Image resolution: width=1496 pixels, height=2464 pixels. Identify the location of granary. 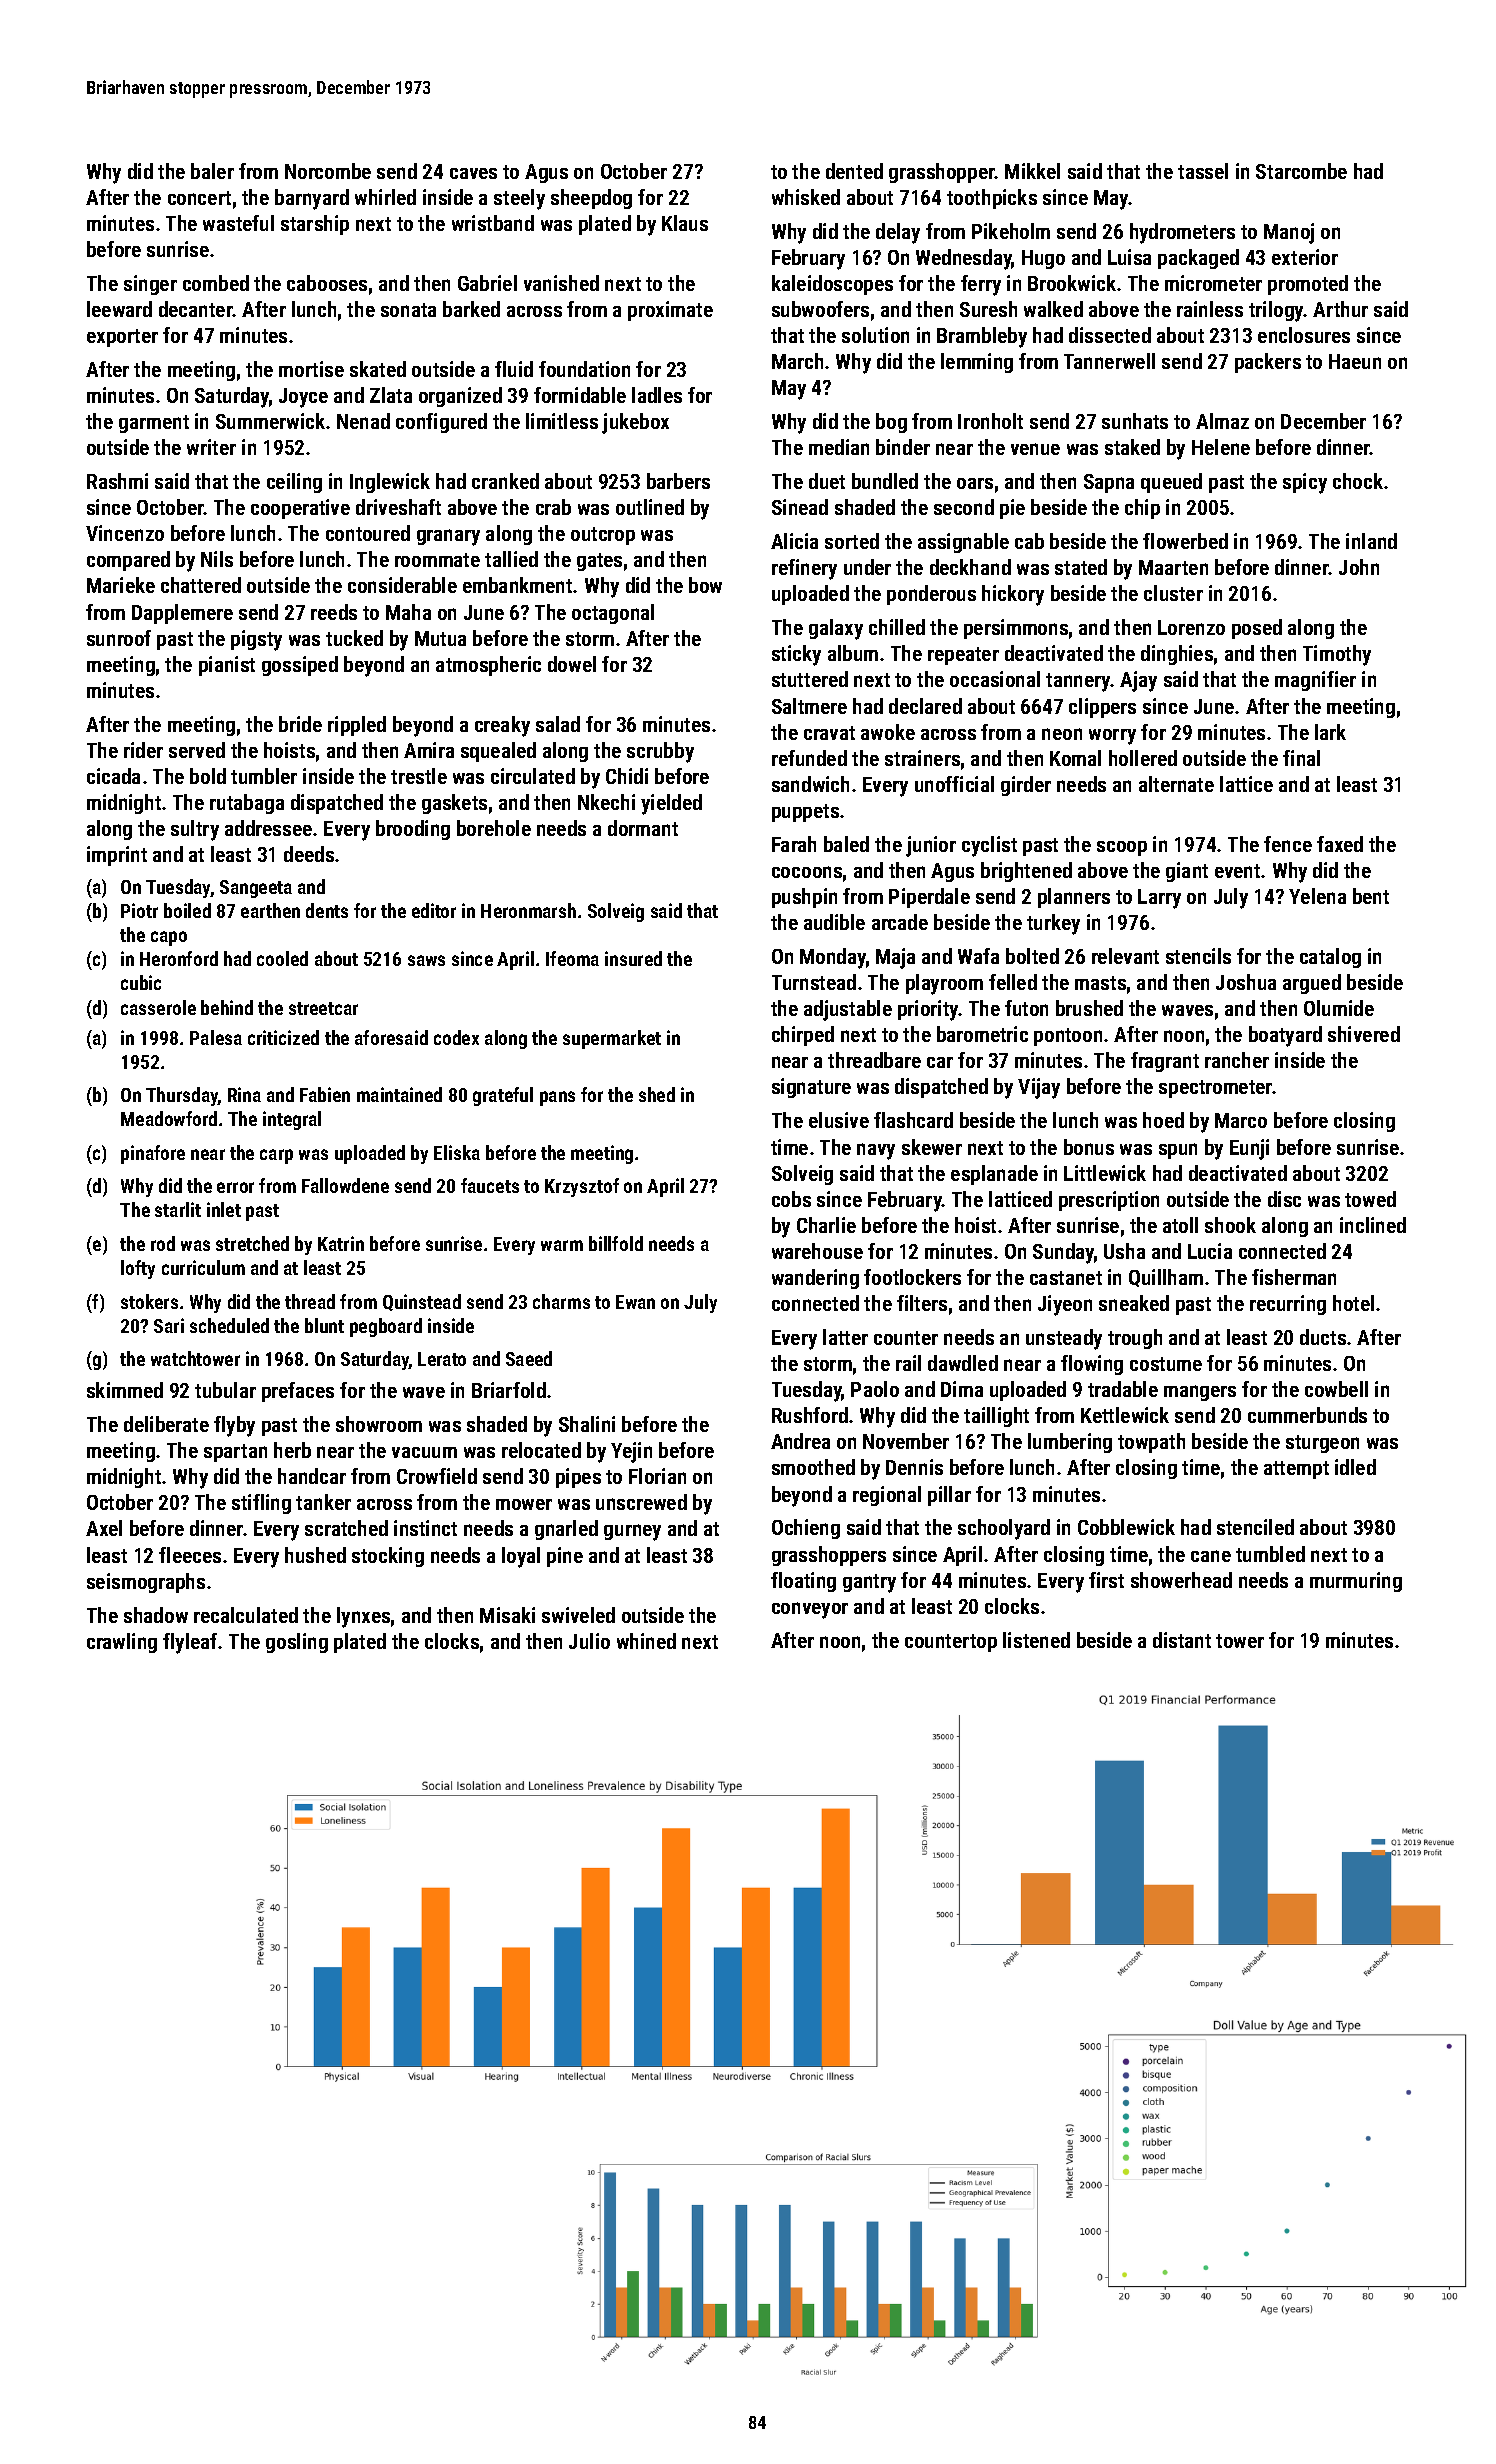
(448, 537).
